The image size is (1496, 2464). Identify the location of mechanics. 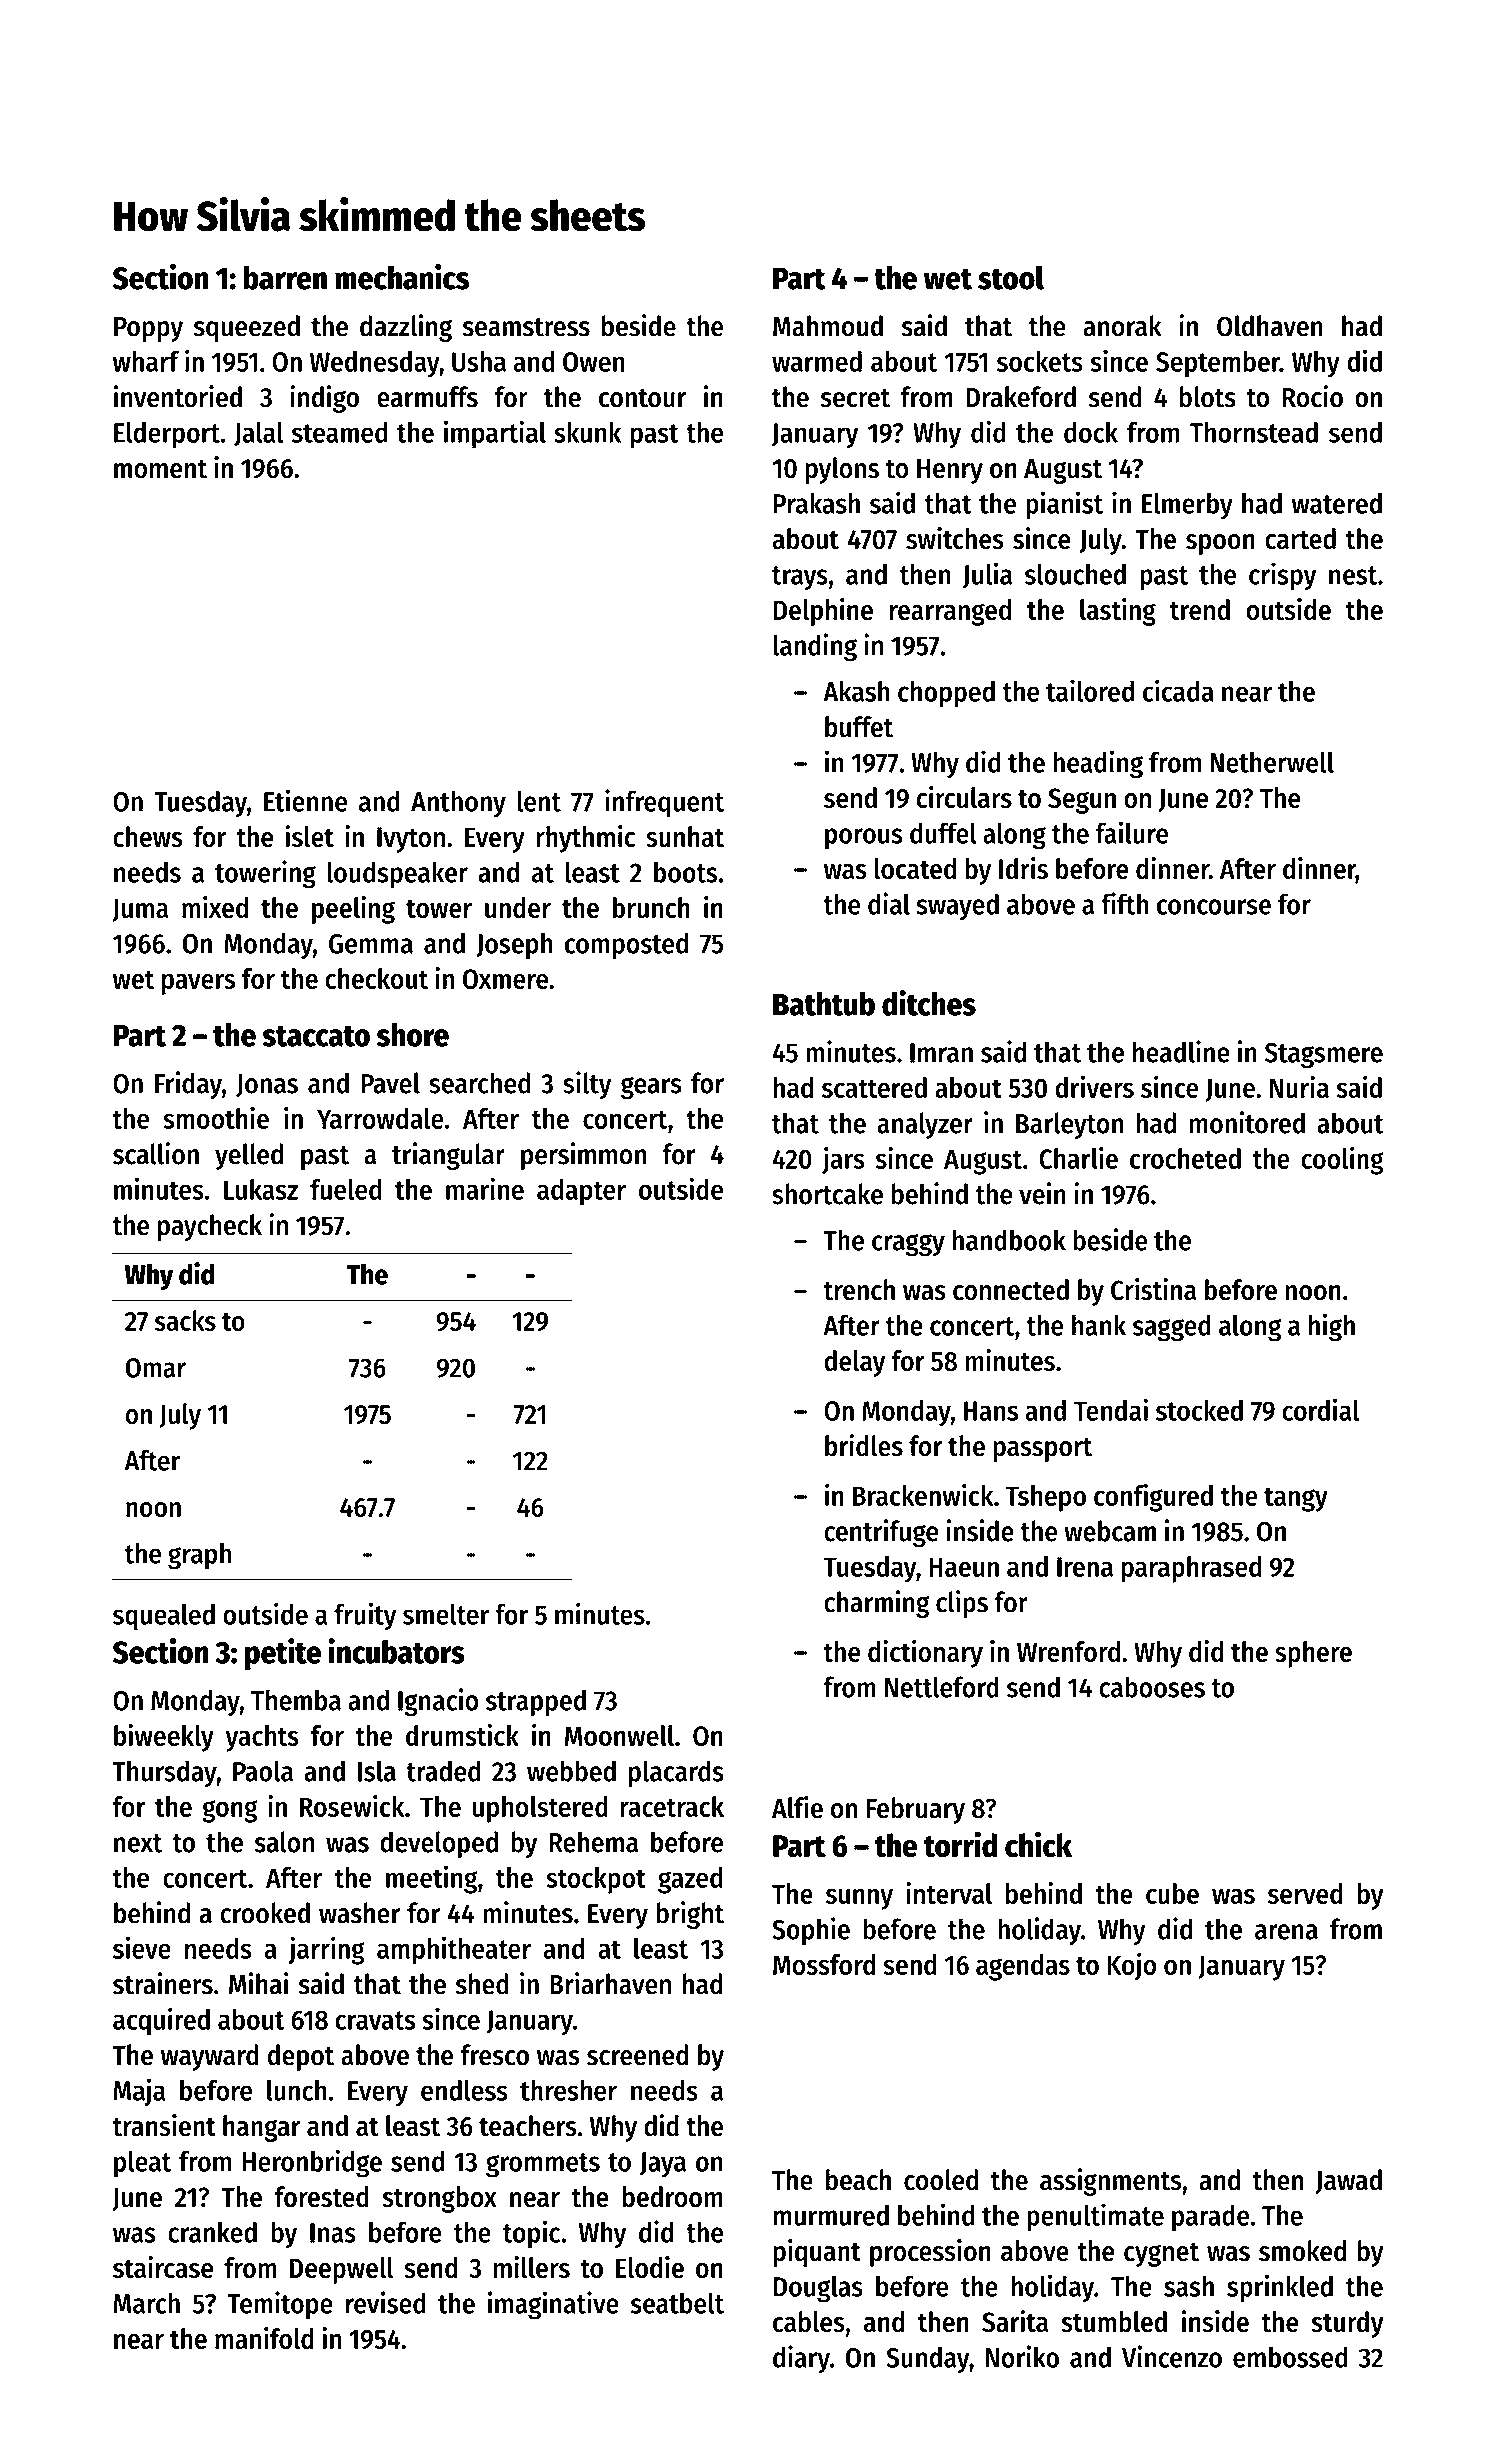
(402, 277).
